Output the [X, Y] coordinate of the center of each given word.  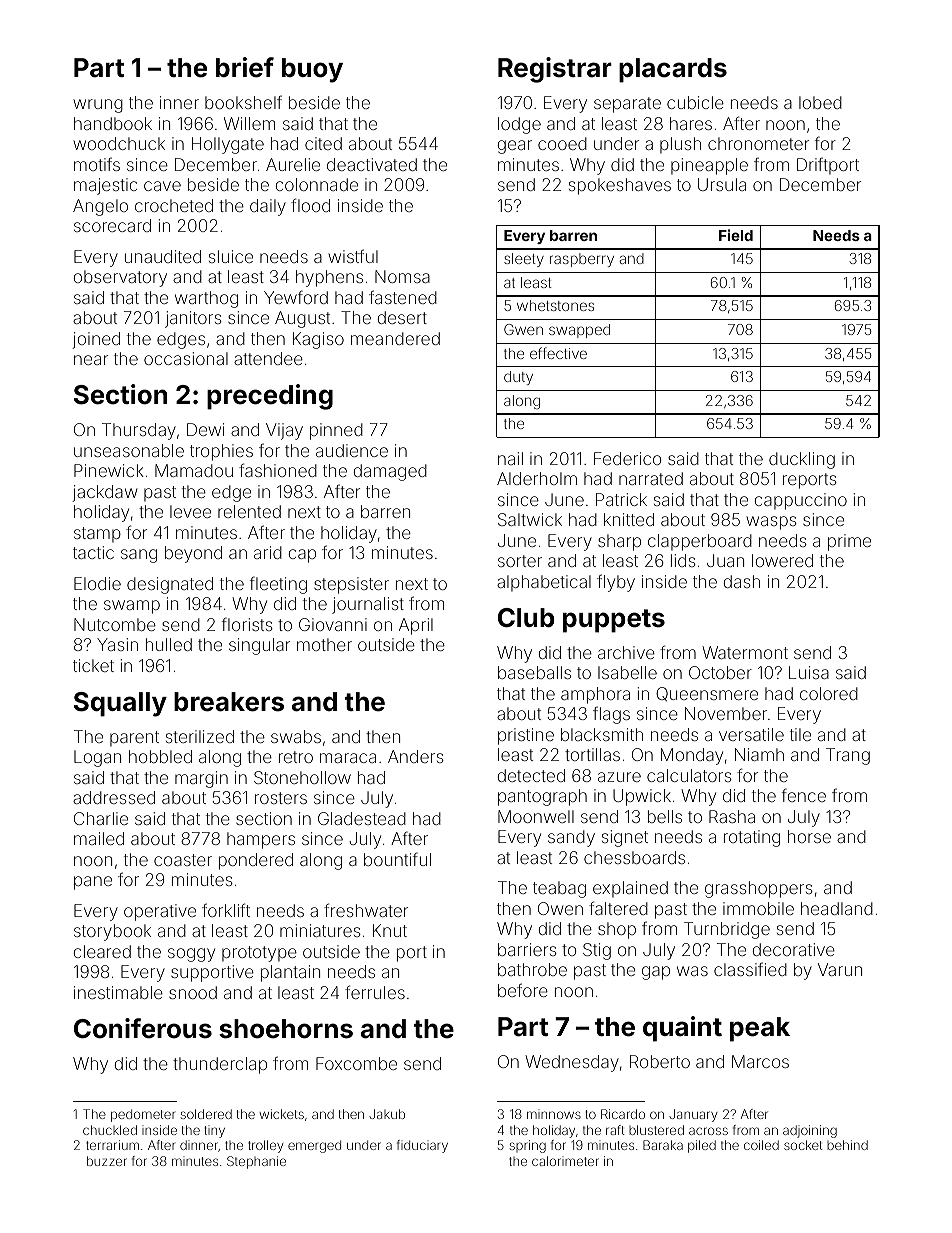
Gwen [523, 329]
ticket [93, 665]
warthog [206, 299]
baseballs [534, 672]
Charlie [101, 818]
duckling [802, 460]
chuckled [110, 1130]
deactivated [372, 164]
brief [245, 67]
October [720, 672]
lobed [820, 102]
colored [829, 693]
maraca [348, 758]
